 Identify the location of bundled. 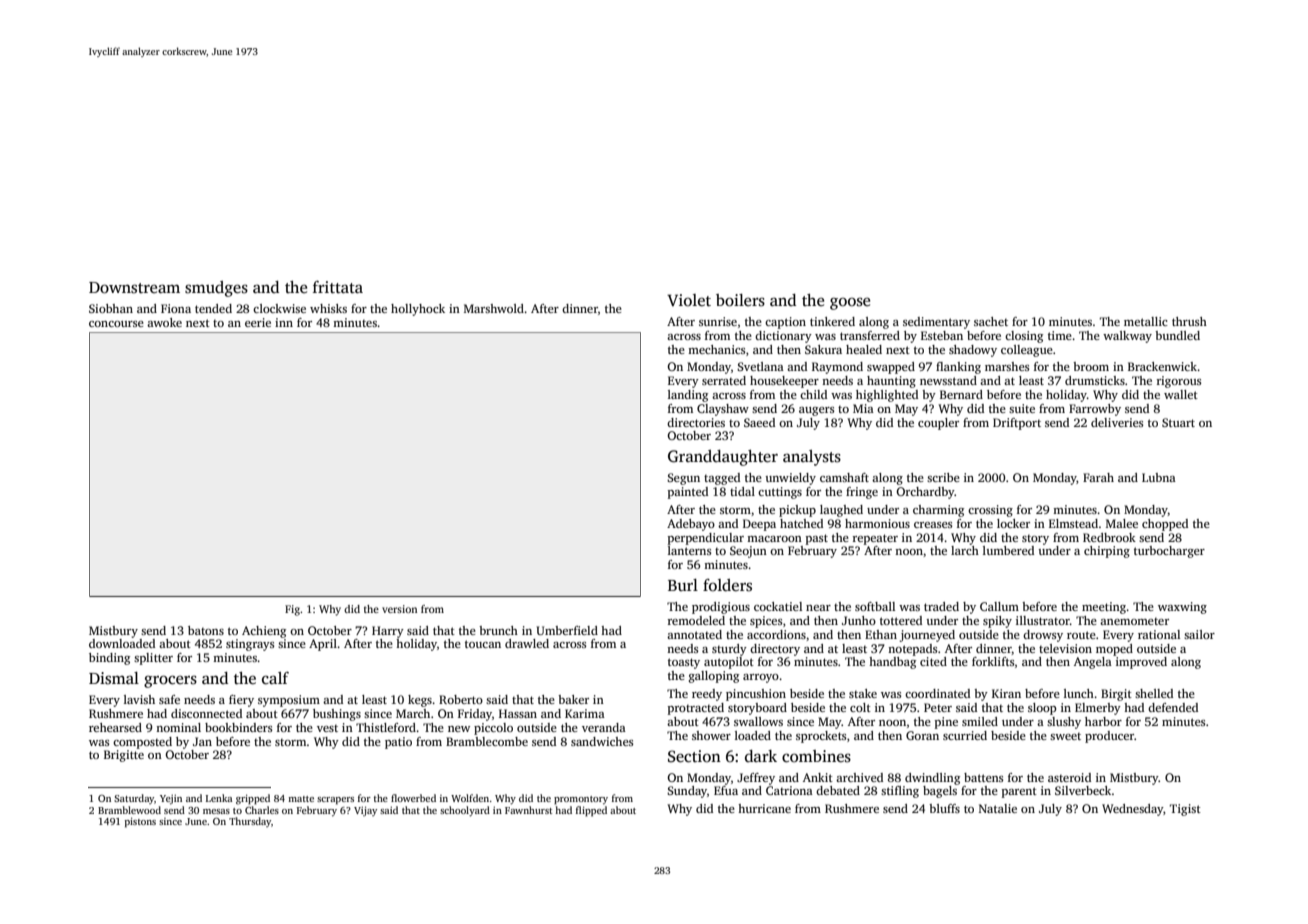
(1177, 335).
